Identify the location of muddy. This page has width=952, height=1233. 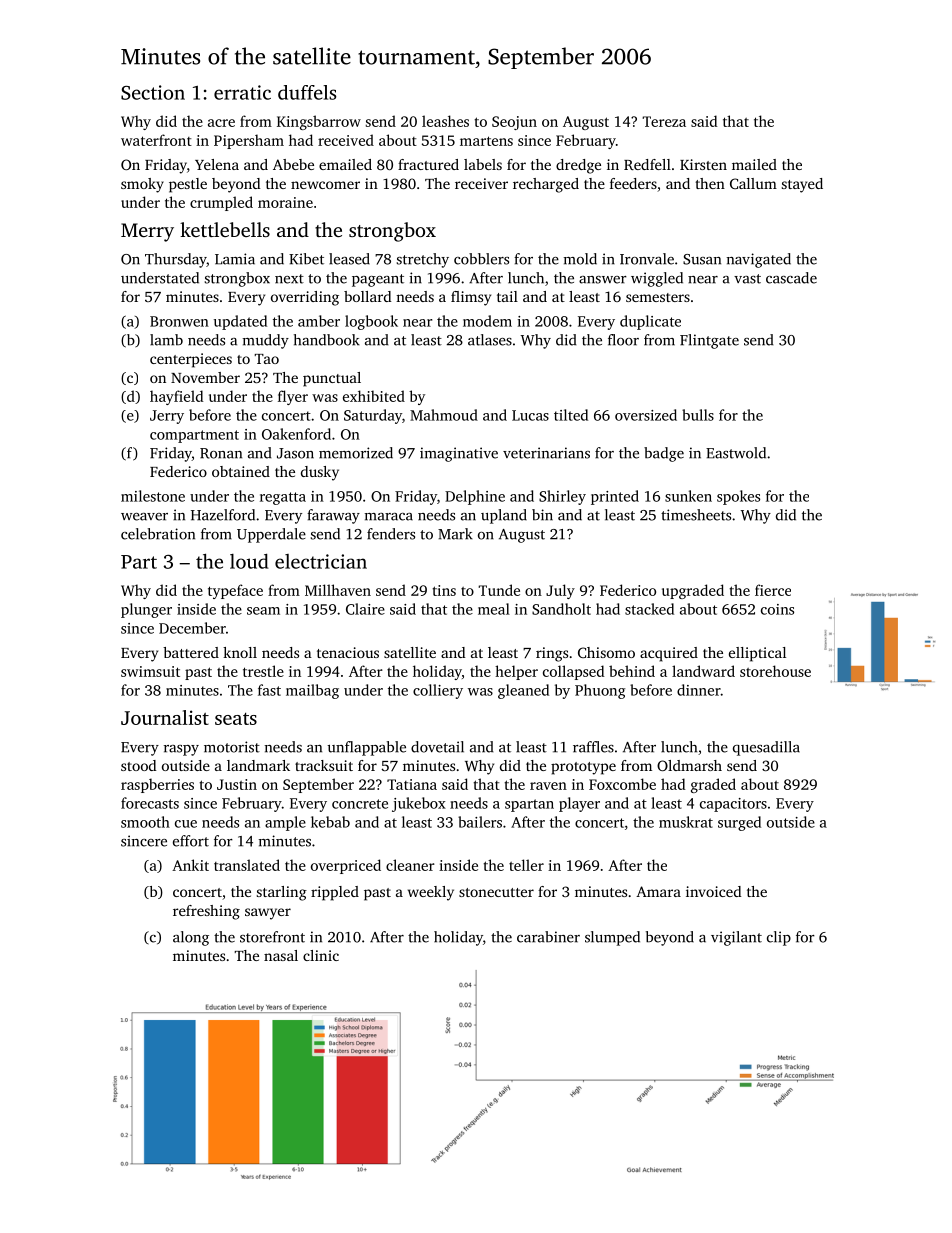
(266, 341).
